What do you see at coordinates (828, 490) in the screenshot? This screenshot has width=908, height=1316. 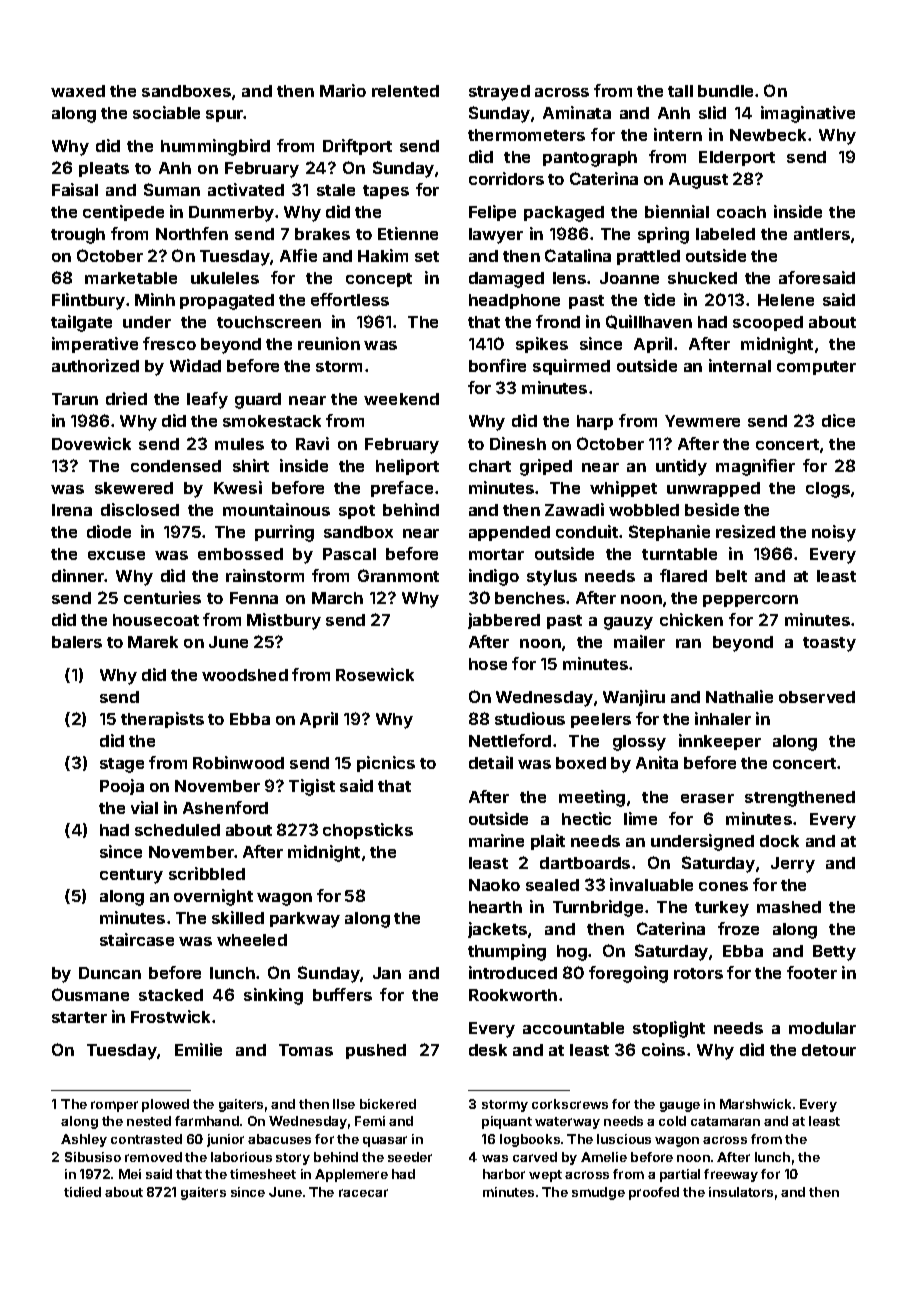 I see `clogs` at bounding box center [828, 490].
